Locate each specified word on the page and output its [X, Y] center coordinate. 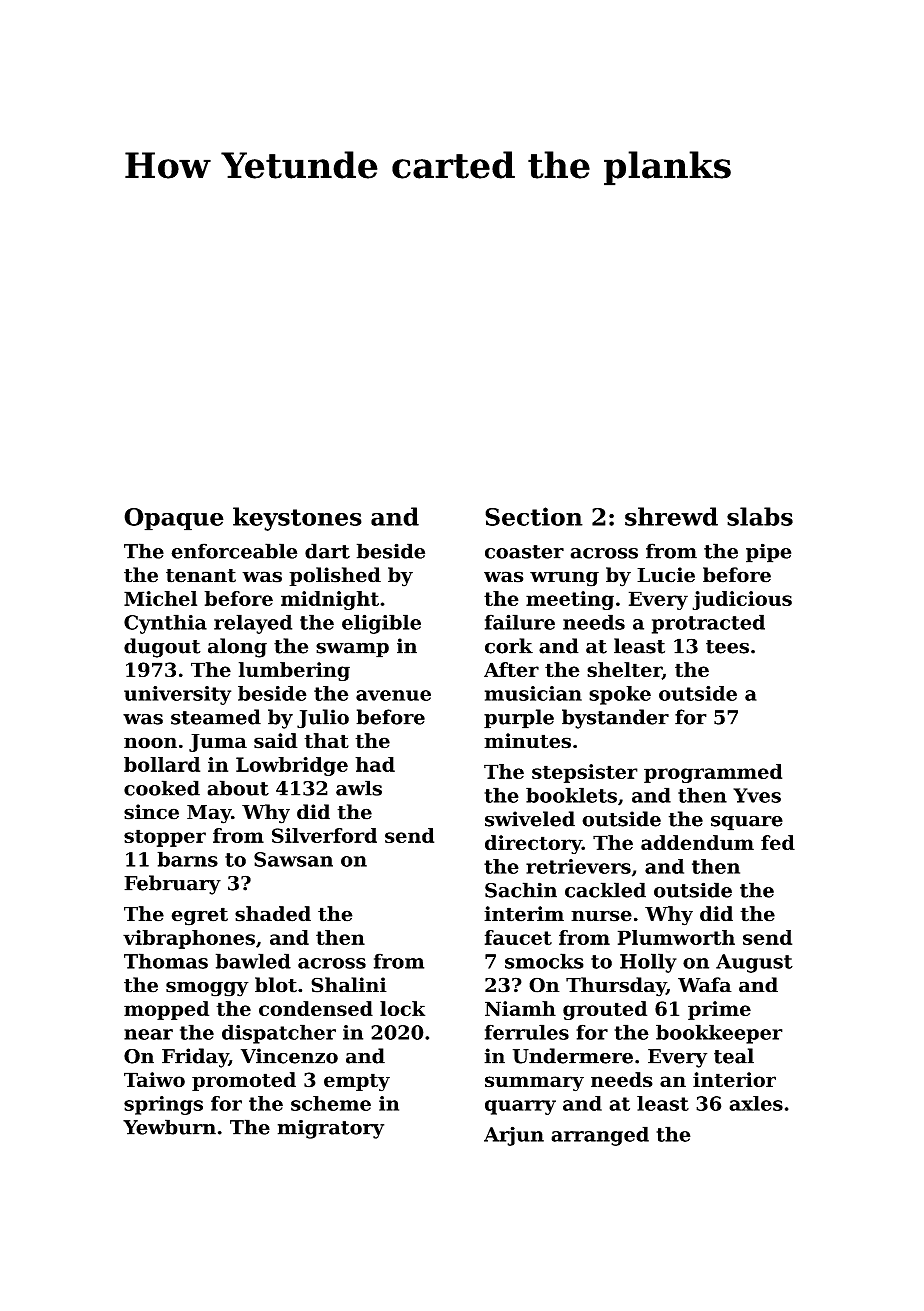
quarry [520, 1107]
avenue [393, 695]
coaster [524, 552]
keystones [297, 519]
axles [756, 1103]
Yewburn [169, 1127]
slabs [760, 516]
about [238, 788]
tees [727, 647]
